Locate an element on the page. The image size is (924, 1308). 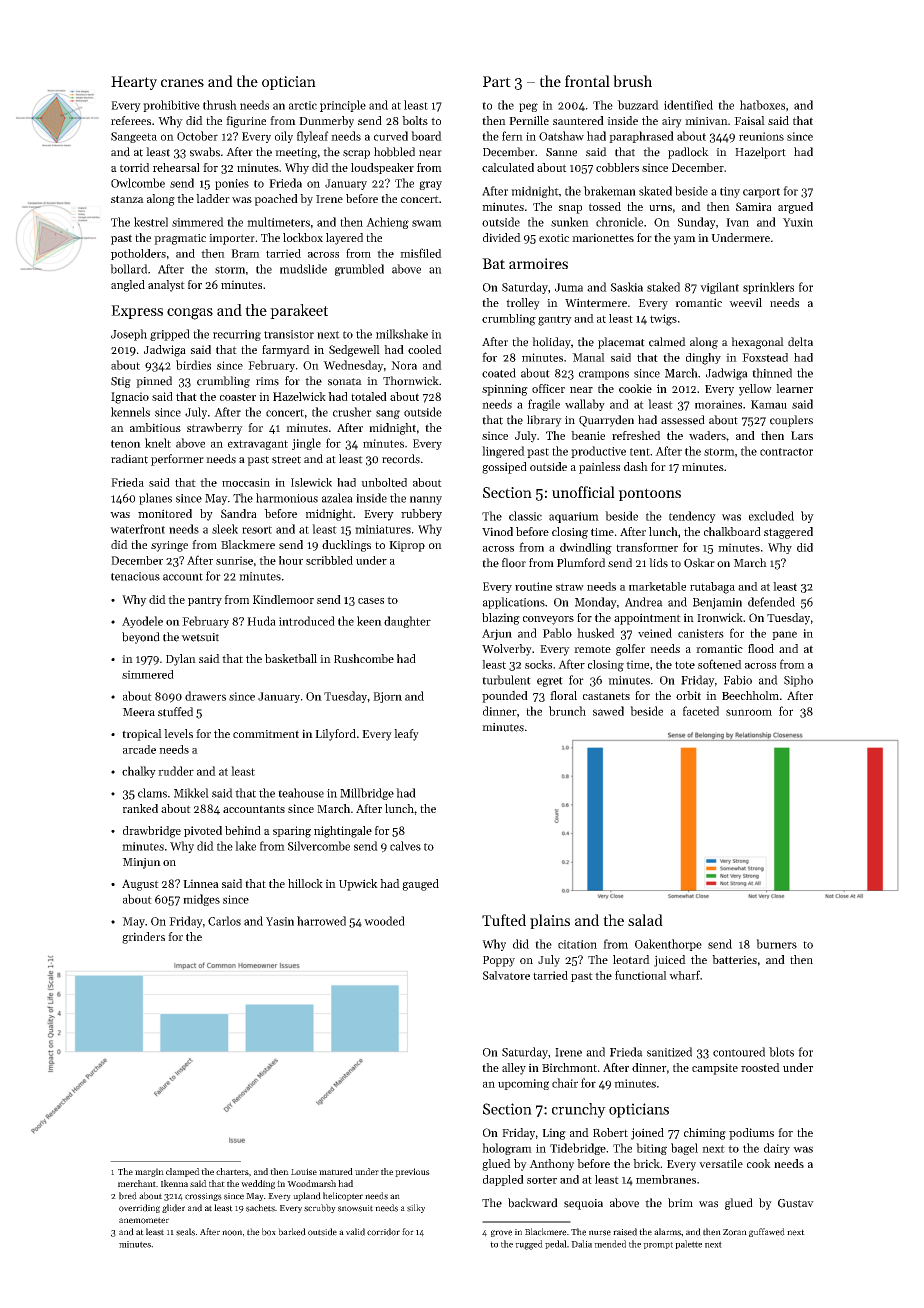
floor is located at coordinates (514, 563).
